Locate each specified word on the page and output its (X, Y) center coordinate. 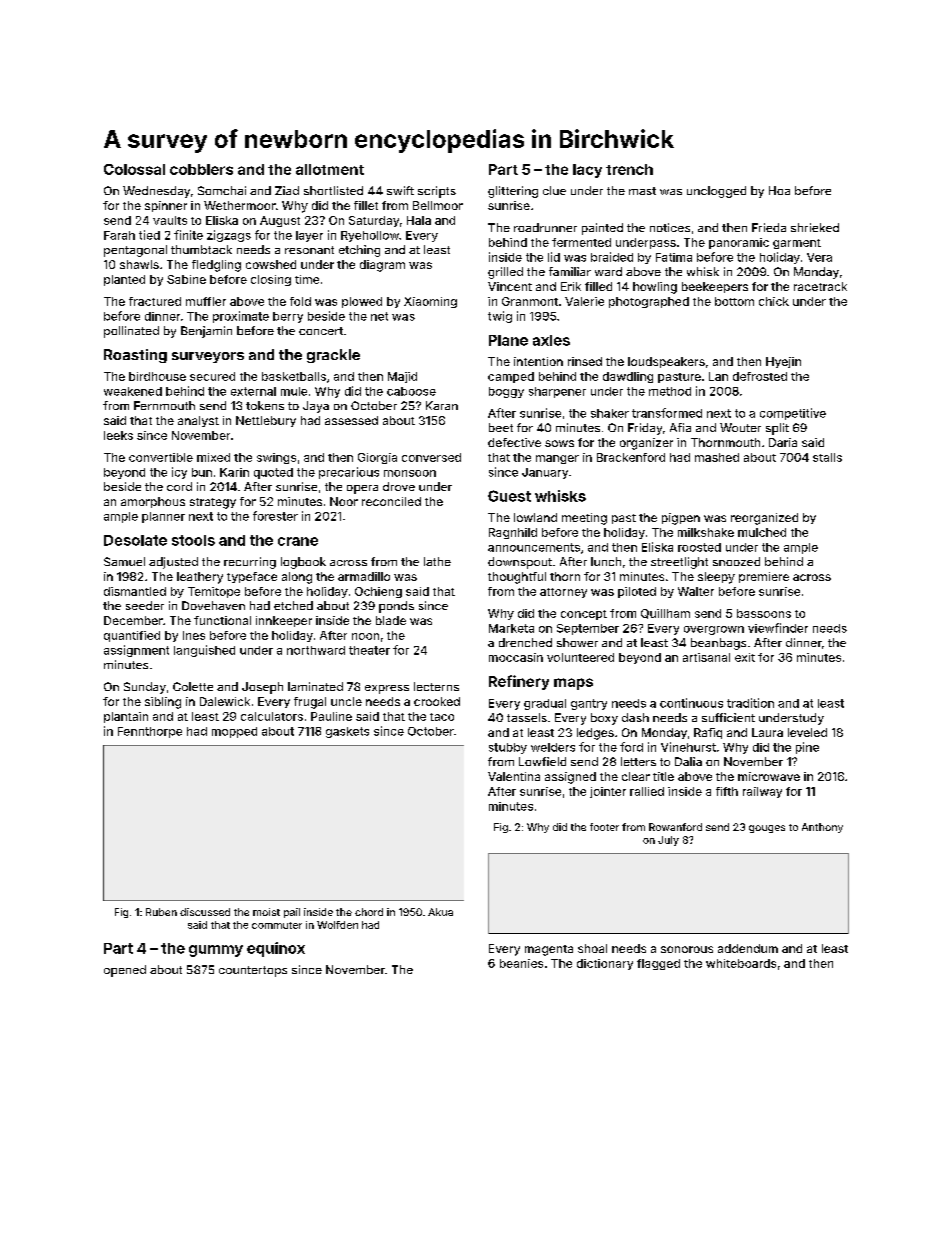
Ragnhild (513, 533)
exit (745, 657)
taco (442, 717)
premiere (764, 577)
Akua (440, 912)
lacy (587, 171)
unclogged (716, 192)
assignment (136, 651)
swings (276, 458)
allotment (330, 169)
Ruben (161, 912)
